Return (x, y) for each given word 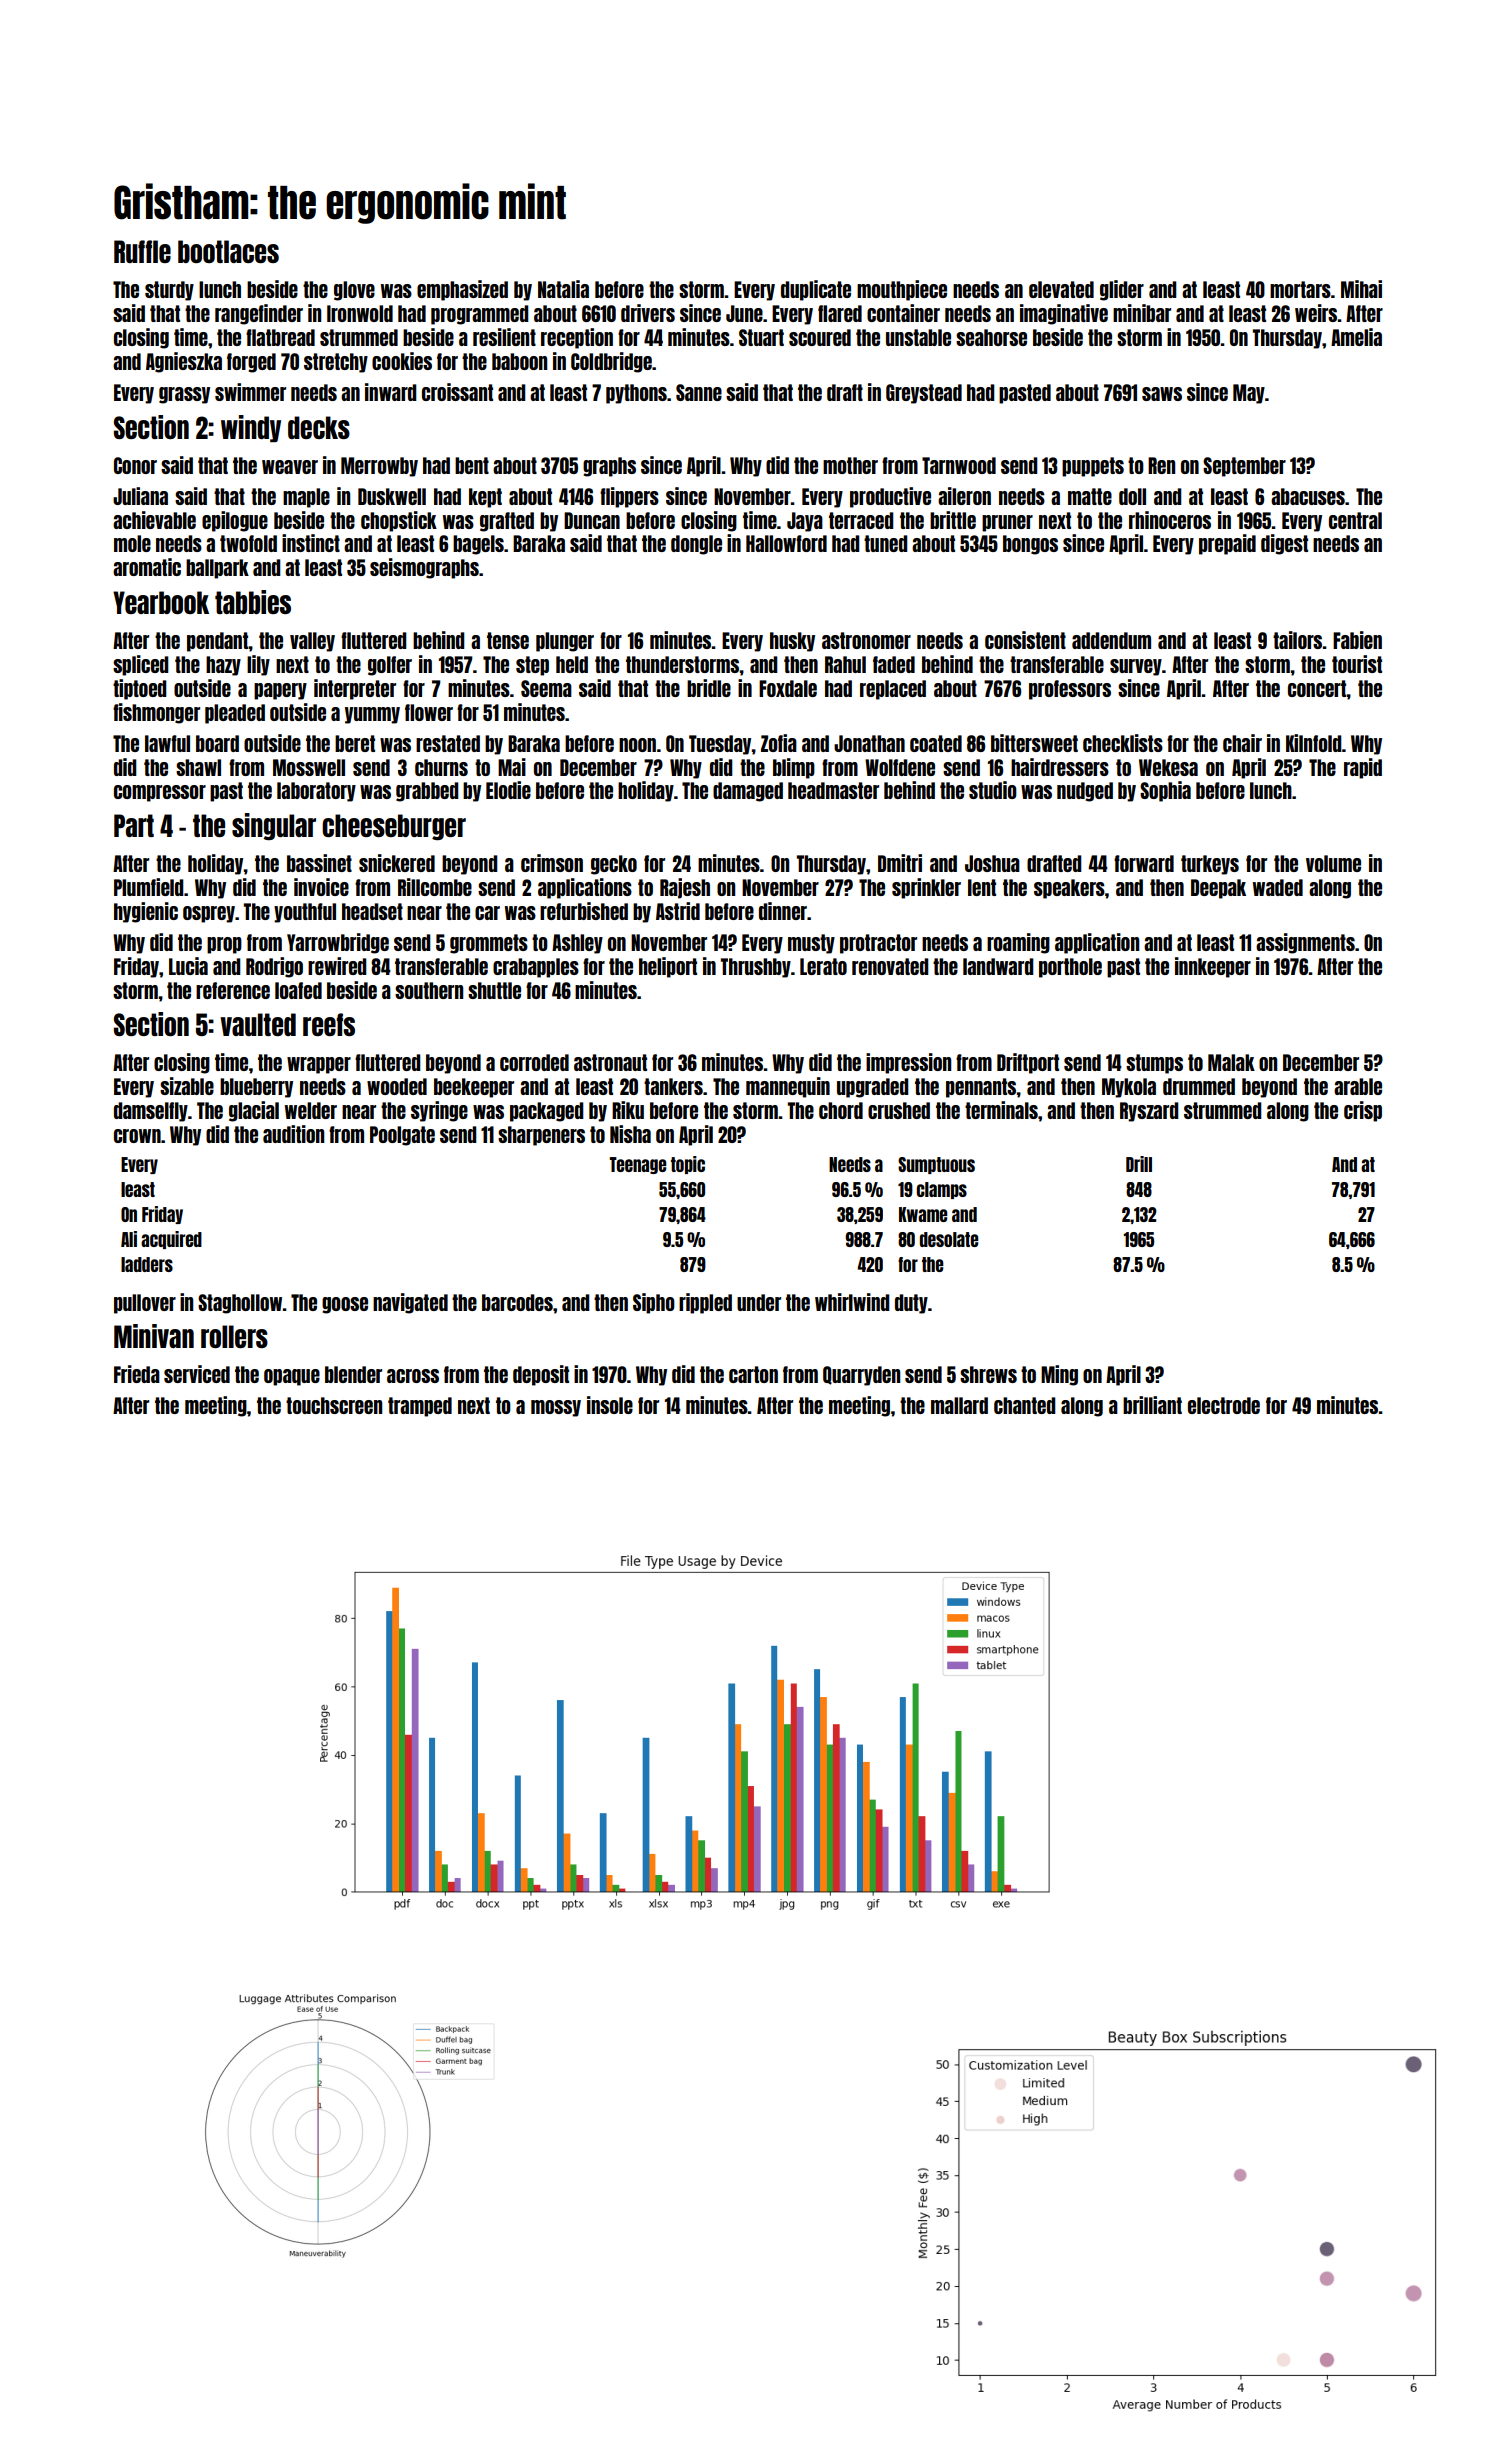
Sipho (654, 1303)
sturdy (169, 291)
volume (1333, 863)
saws (1162, 394)
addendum (1111, 640)
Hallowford (786, 543)
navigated (410, 1303)
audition (293, 1134)
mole (132, 543)
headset (372, 911)
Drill (1139, 1164)
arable (1358, 1086)
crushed (899, 1110)
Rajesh (685, 888)
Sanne (699, 392)
